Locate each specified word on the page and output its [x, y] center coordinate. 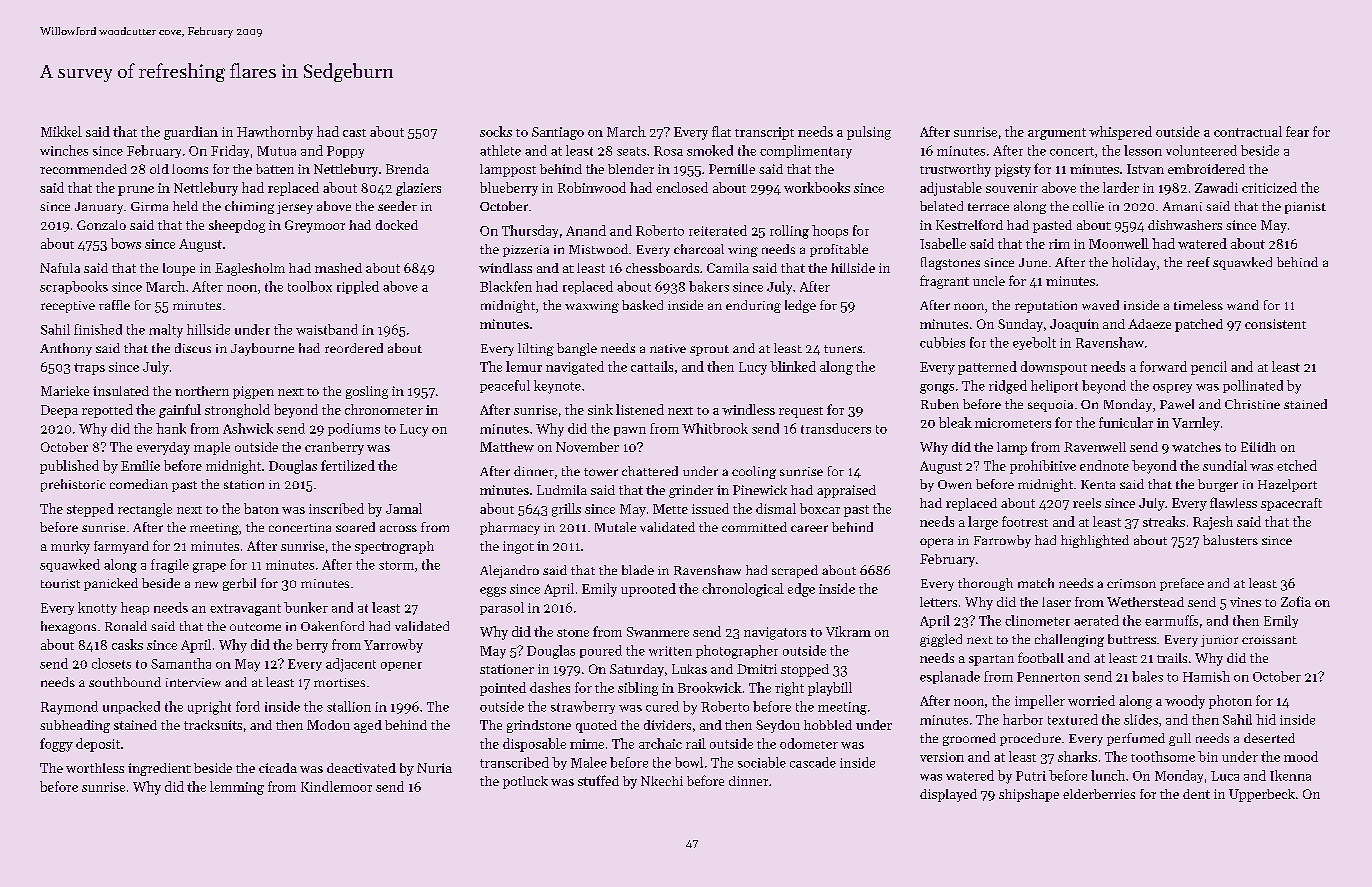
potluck [525, 782]
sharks [1077, 756]
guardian [191, 133]
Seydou [778, 726]
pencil [1209, 368]
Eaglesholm [250, 269]
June [1033, 262]
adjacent [351, 665]
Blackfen [506, 286]
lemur [524, 366]
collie [1088, 206]
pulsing [869, 133]
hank [171, 428]
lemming [237, 788]
